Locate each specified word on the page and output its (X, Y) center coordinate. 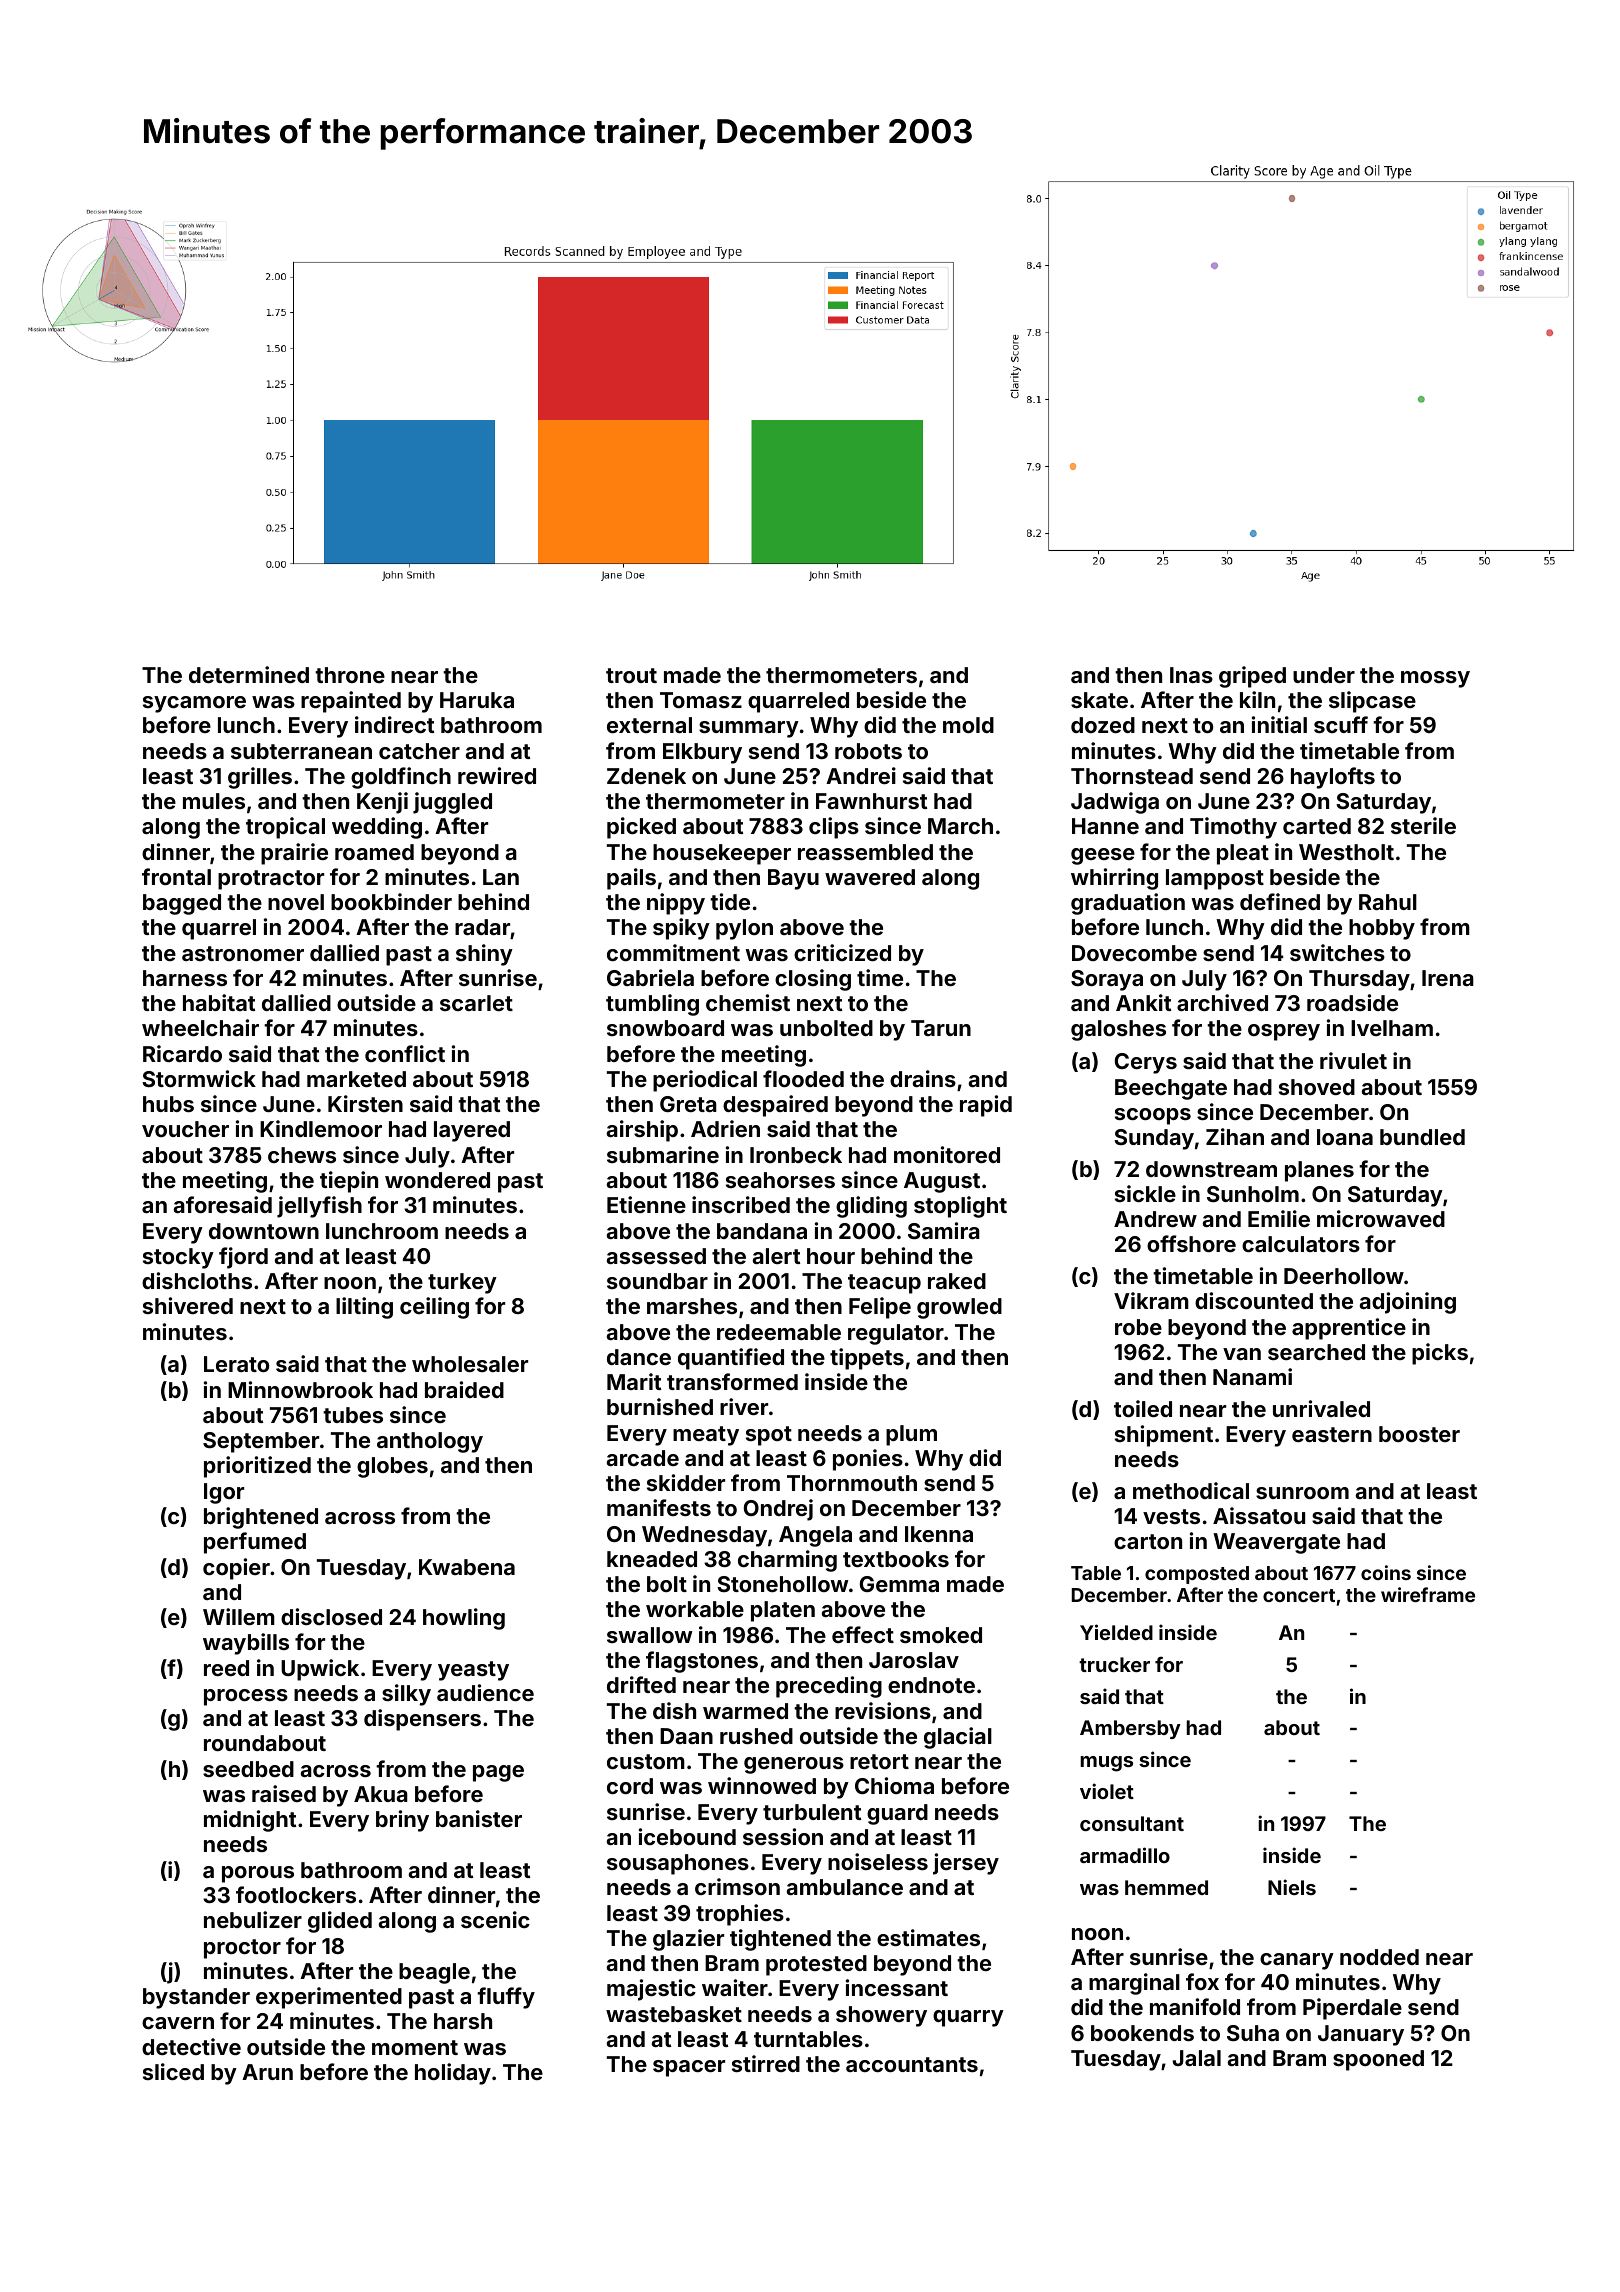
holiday (453, 2074)
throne (350, 675)
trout (631, 675)
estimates (928, 1937)
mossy (1435, 679)
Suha (1253, 2033)
